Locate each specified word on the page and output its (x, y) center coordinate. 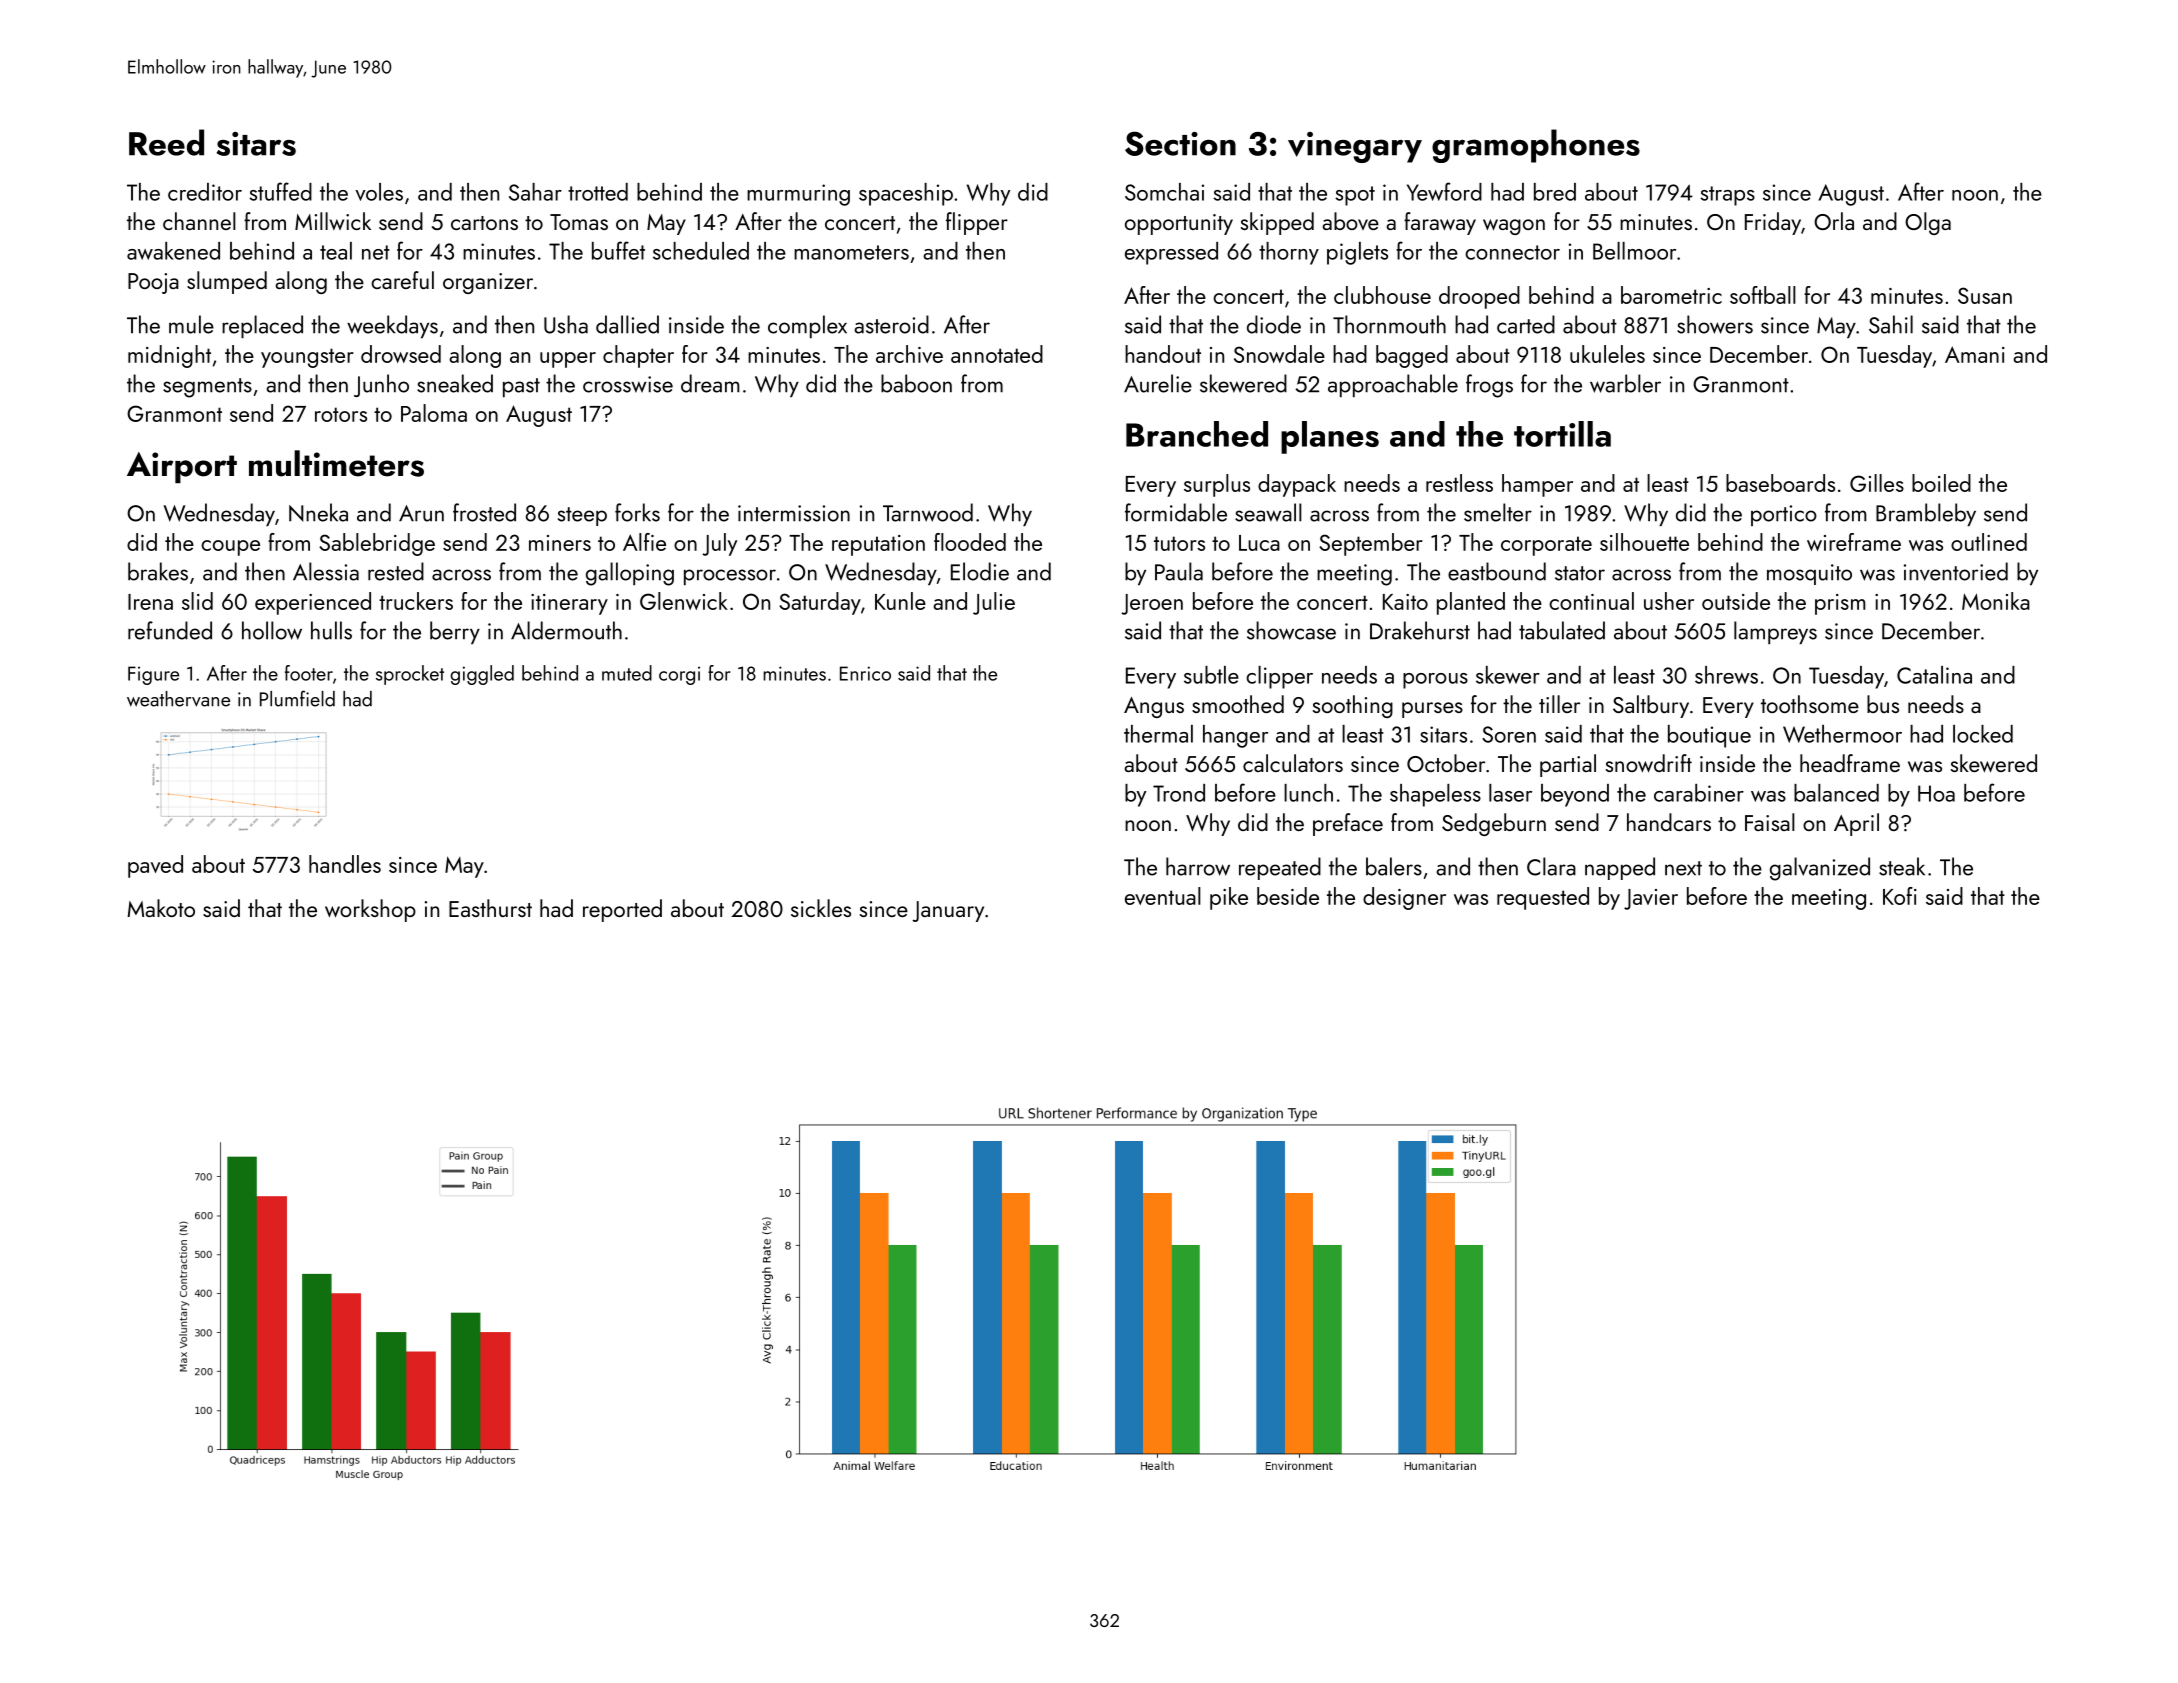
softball (1763, 295)
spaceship (906, 194)
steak (1902, 866)
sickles (821, 908)
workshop (370, 910)
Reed (166, 142)
